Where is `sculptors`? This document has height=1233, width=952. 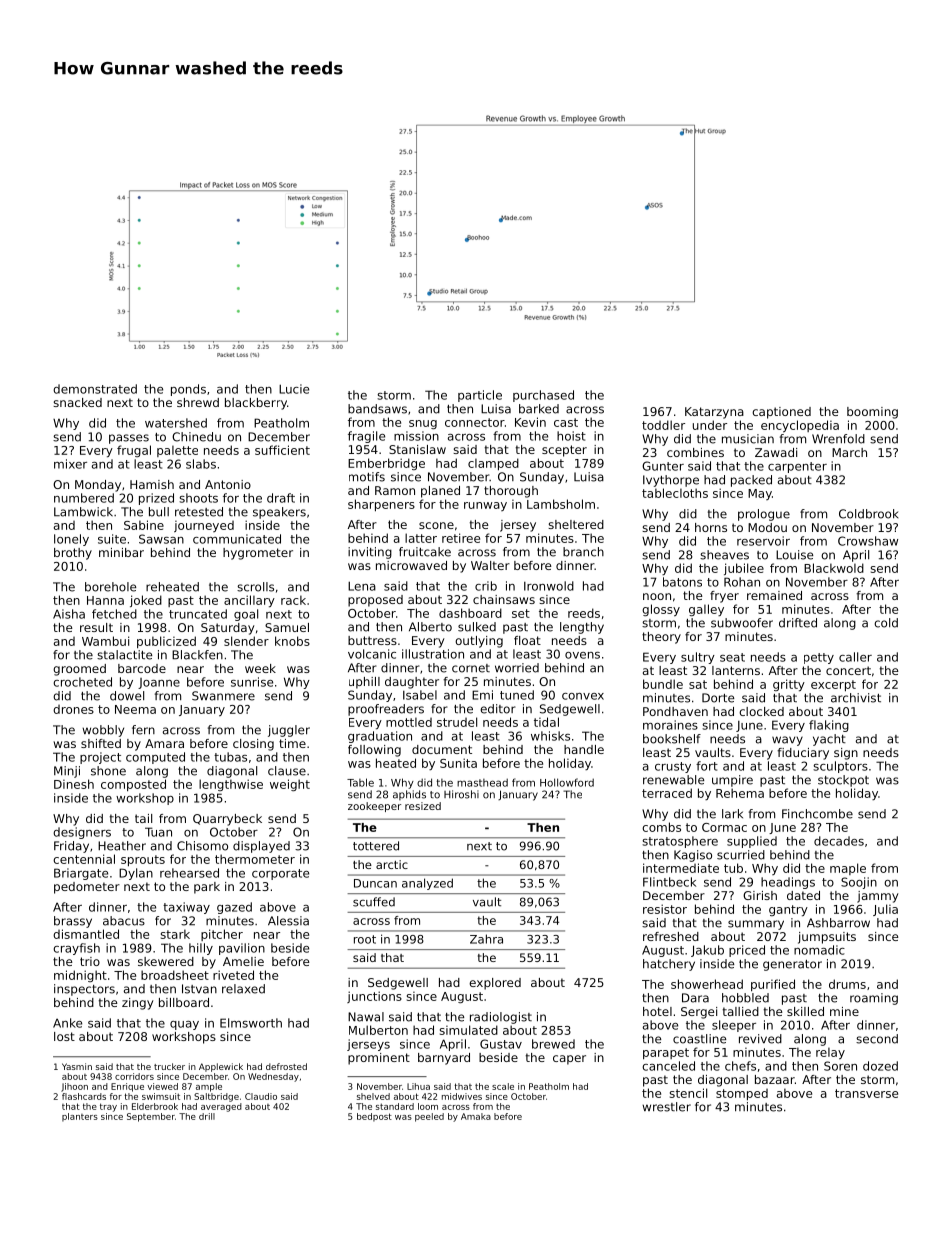 sculptors is located at coordinates (840, 767).
